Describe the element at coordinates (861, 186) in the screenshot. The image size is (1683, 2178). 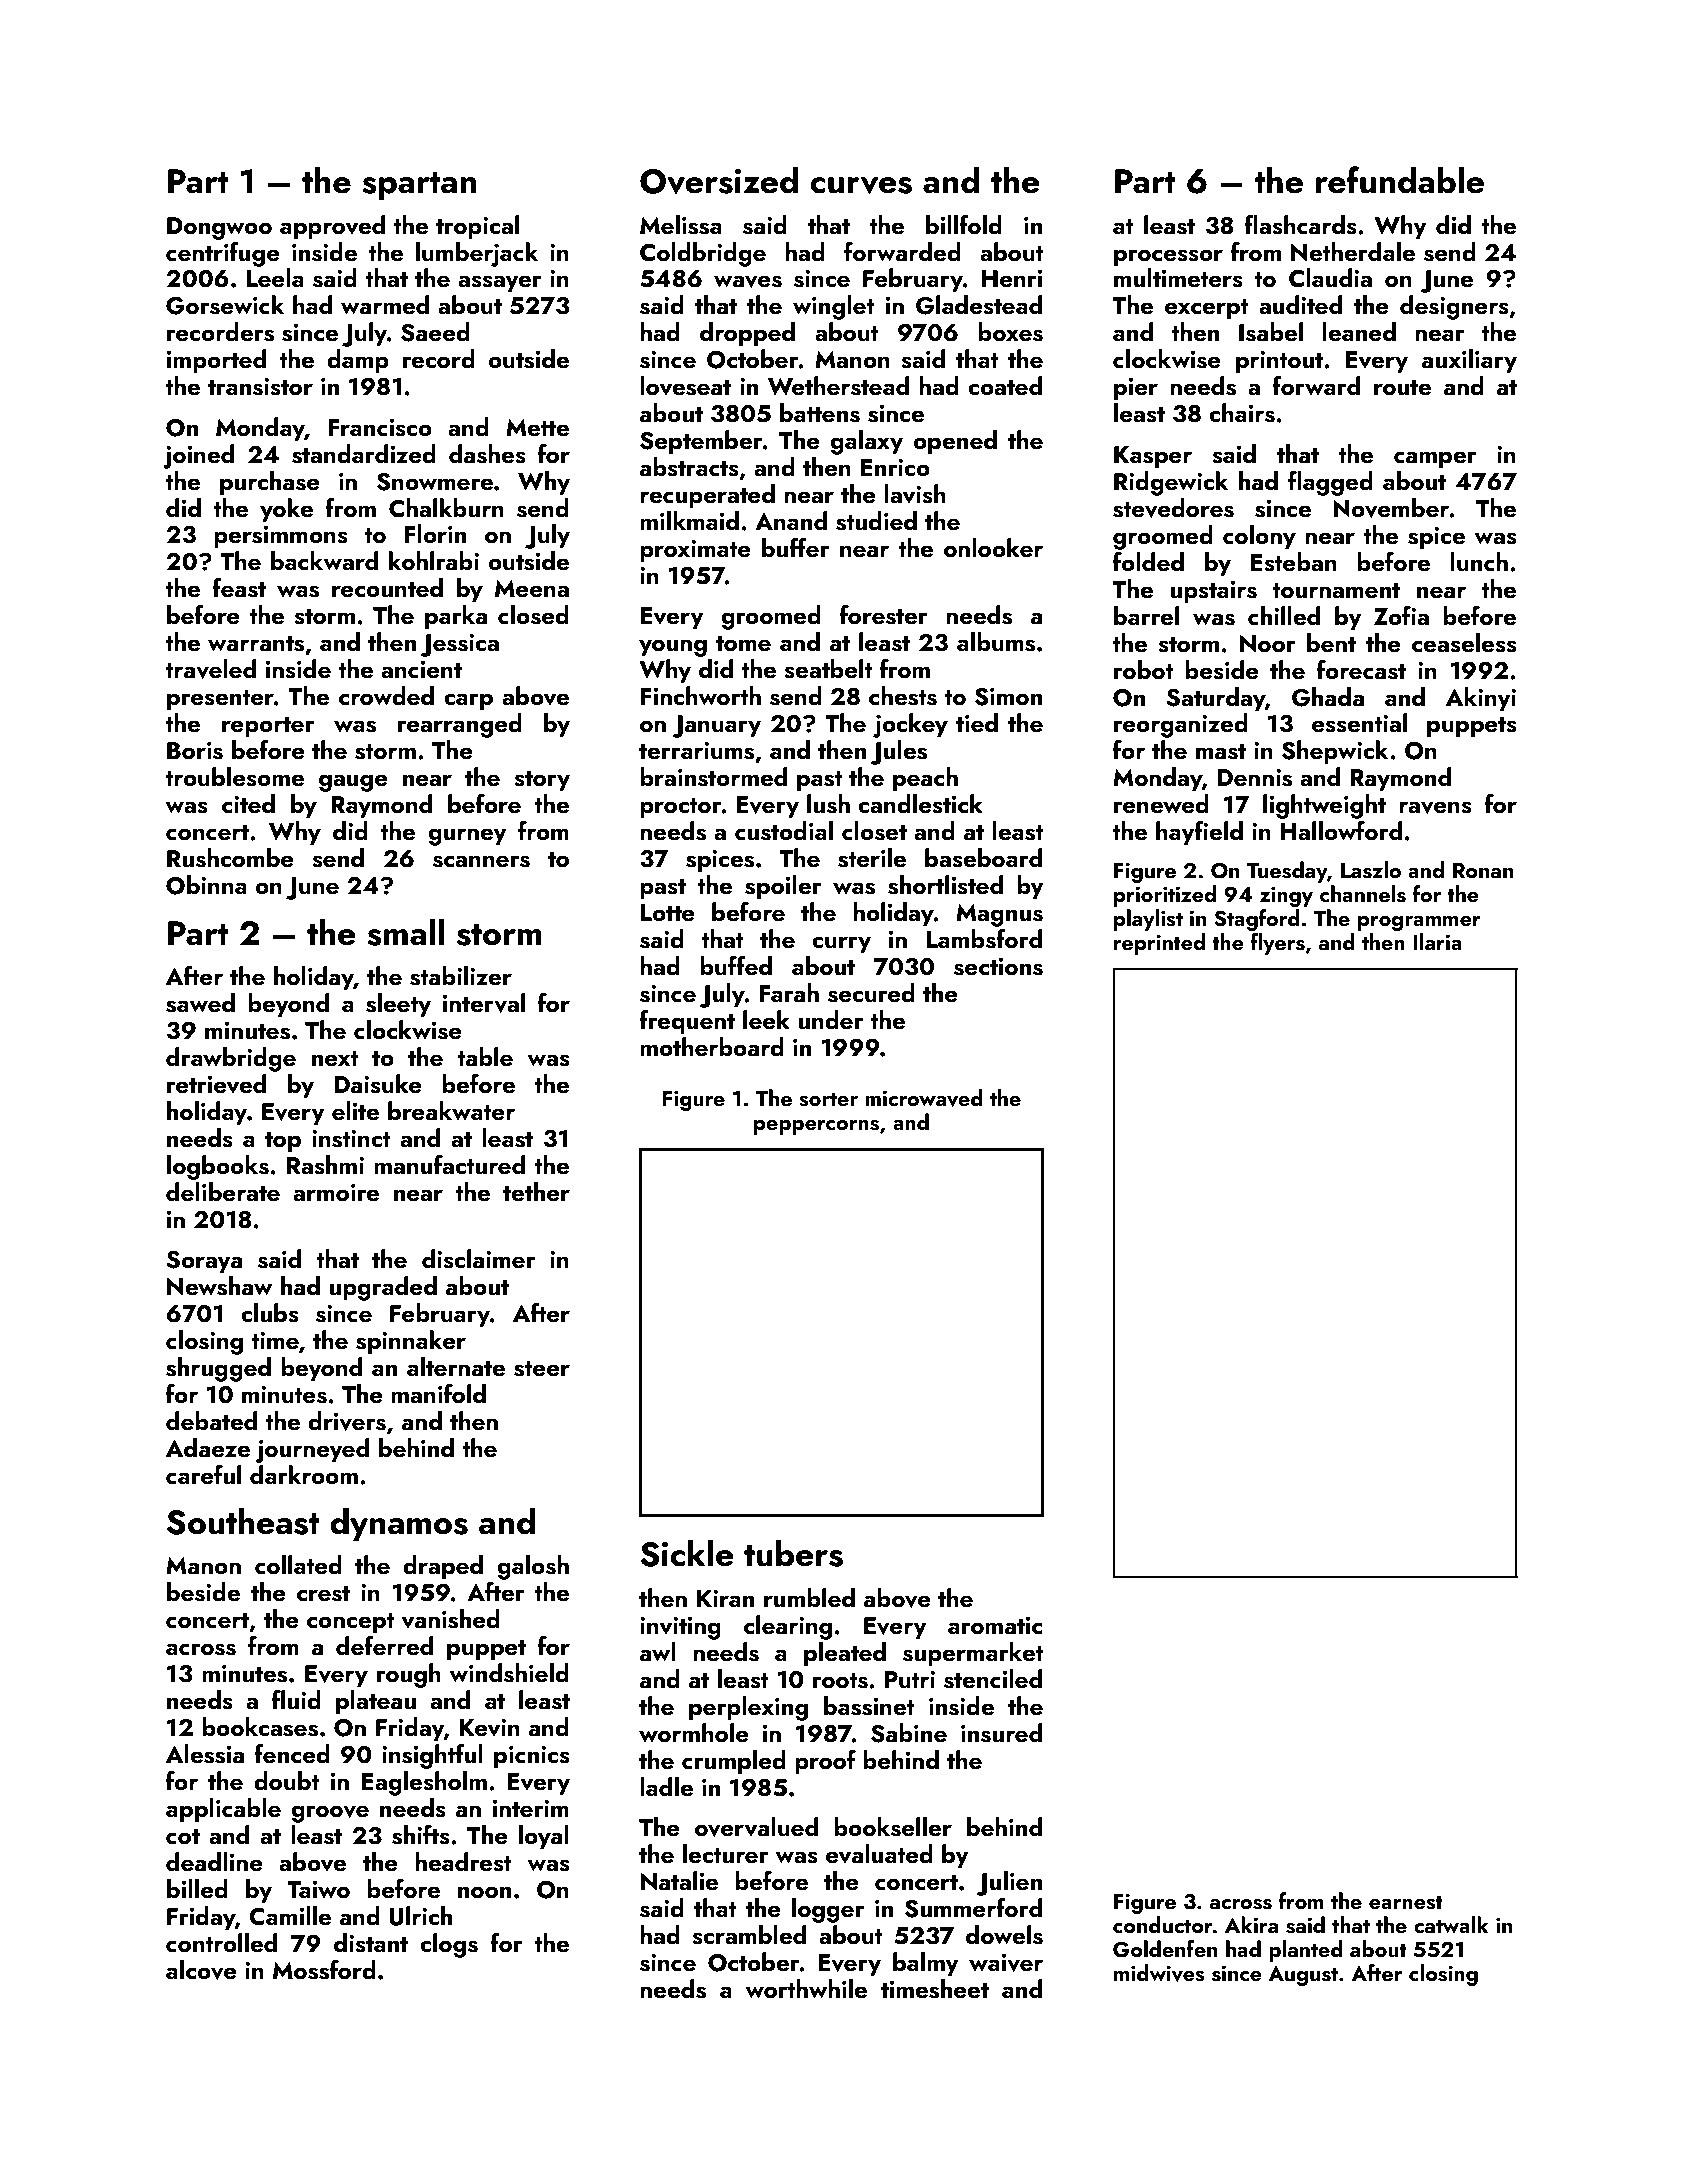
I see `curves` at that location.
